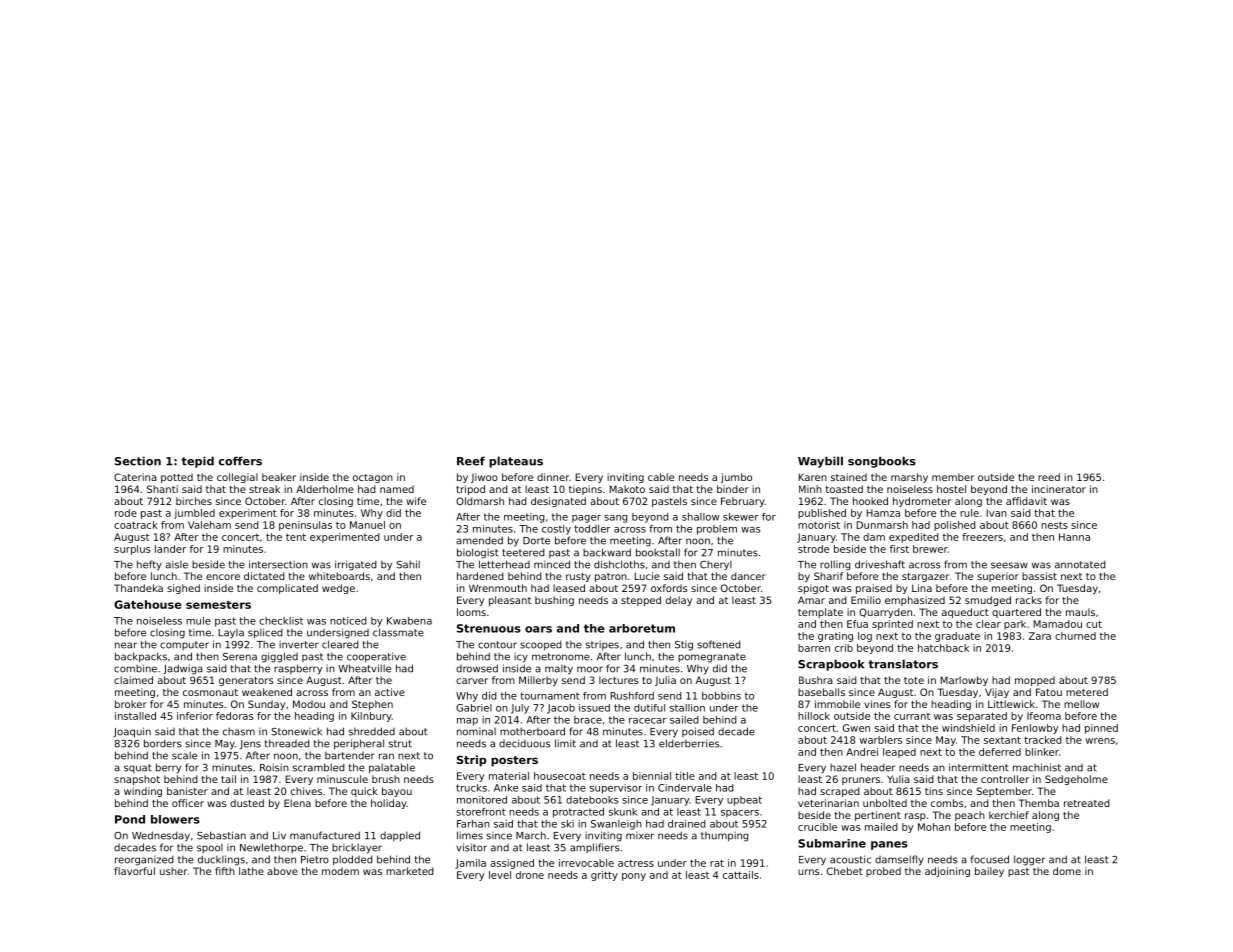 The width and height of the screenshot is (1233, 952). I want to click on hazel, so click(843, 767).
